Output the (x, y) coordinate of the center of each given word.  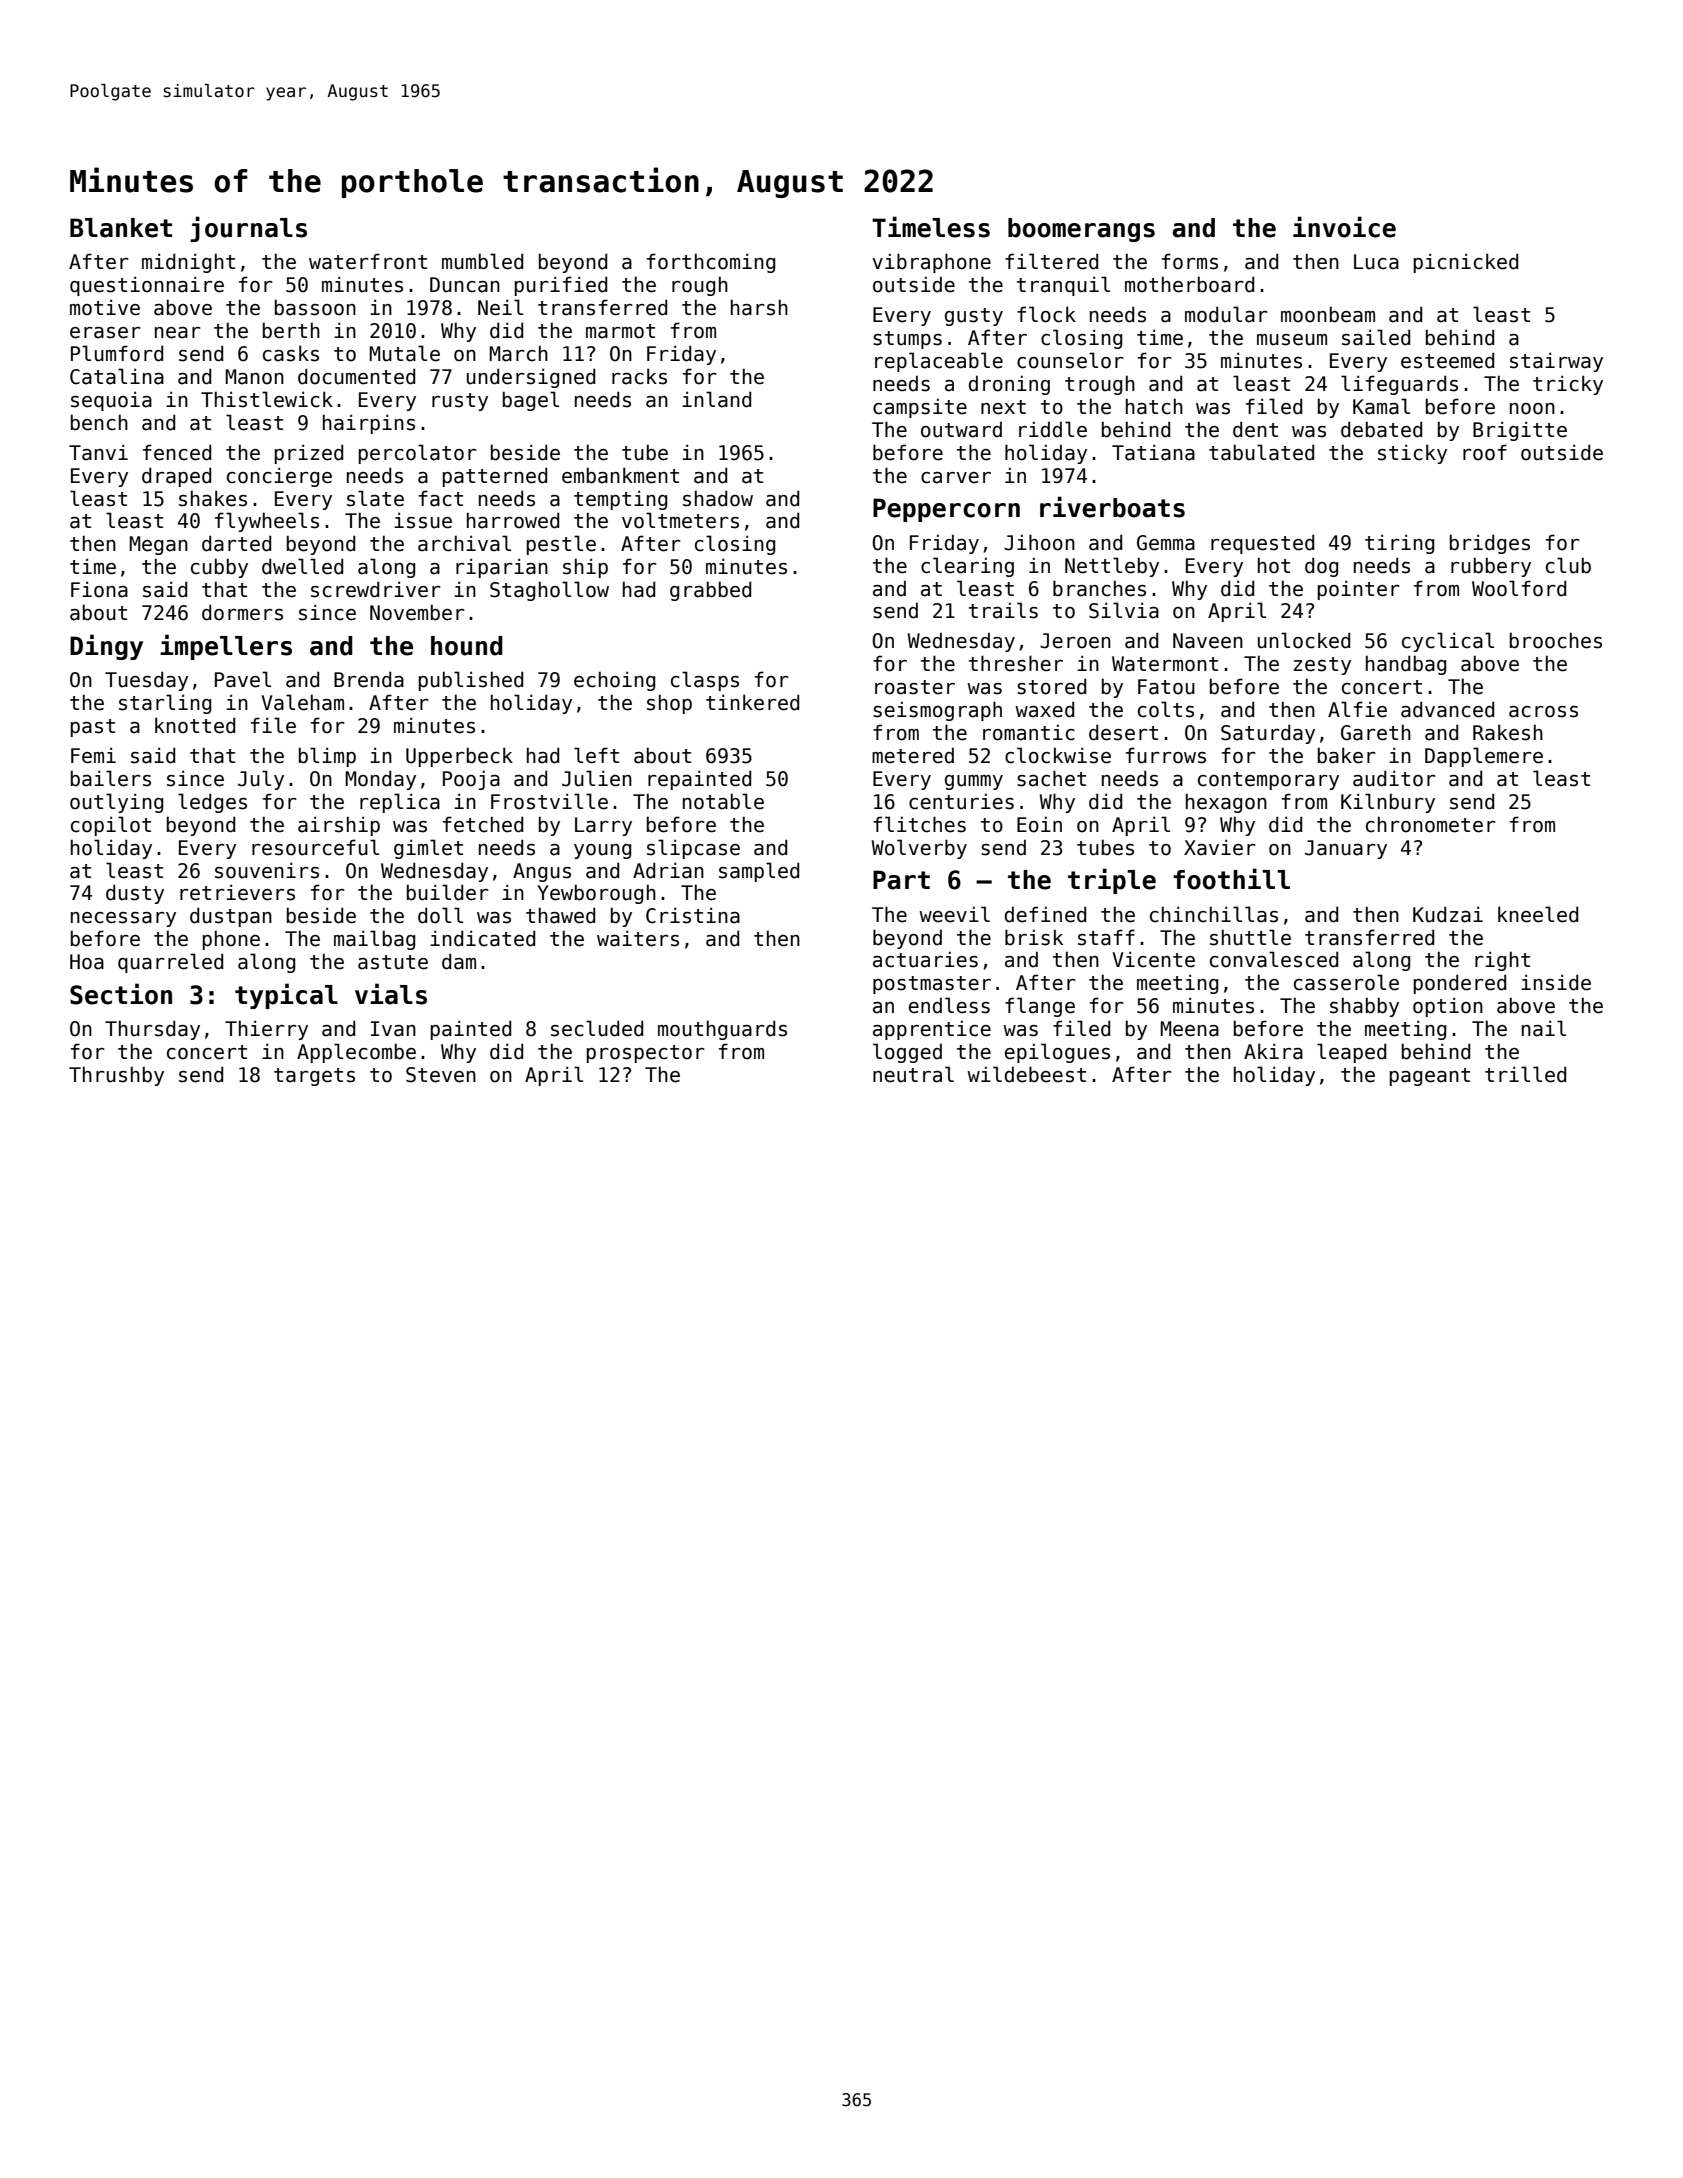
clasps (705, 681)
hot (1274, 565)
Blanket (121, 228)
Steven (441, 1075)
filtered (1051, 261)
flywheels (267, 522)
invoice (1344, 227)
